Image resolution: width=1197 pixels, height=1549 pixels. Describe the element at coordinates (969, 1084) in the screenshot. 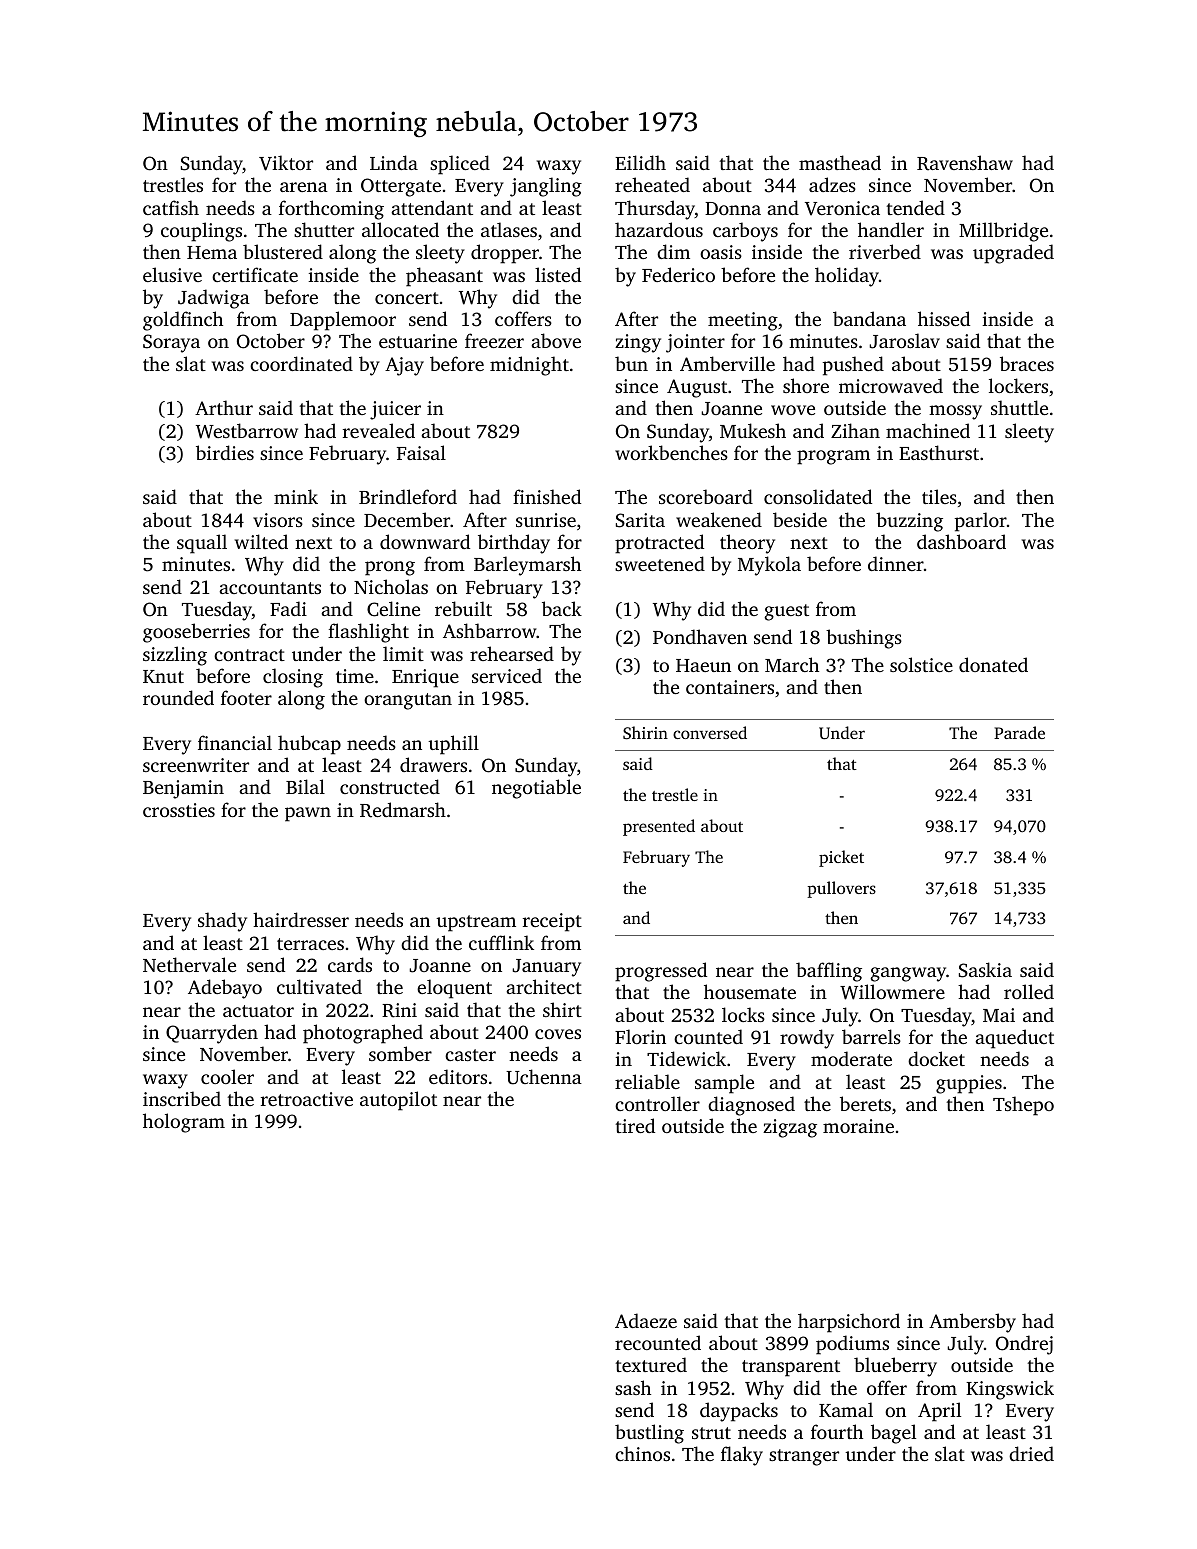

I see `guppies` at that location.
